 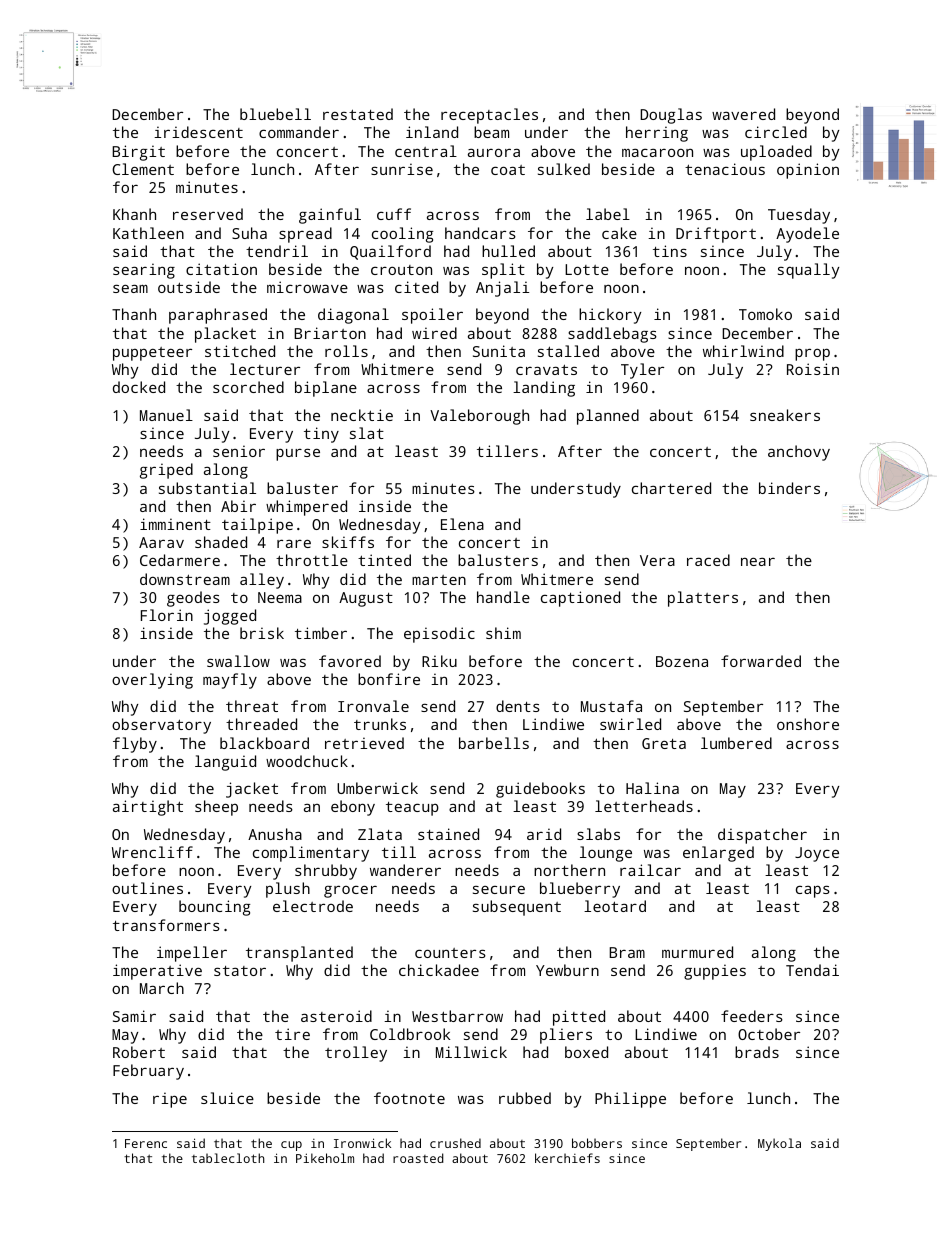 I want to click on Douglas, so click(x=671, y=116).
